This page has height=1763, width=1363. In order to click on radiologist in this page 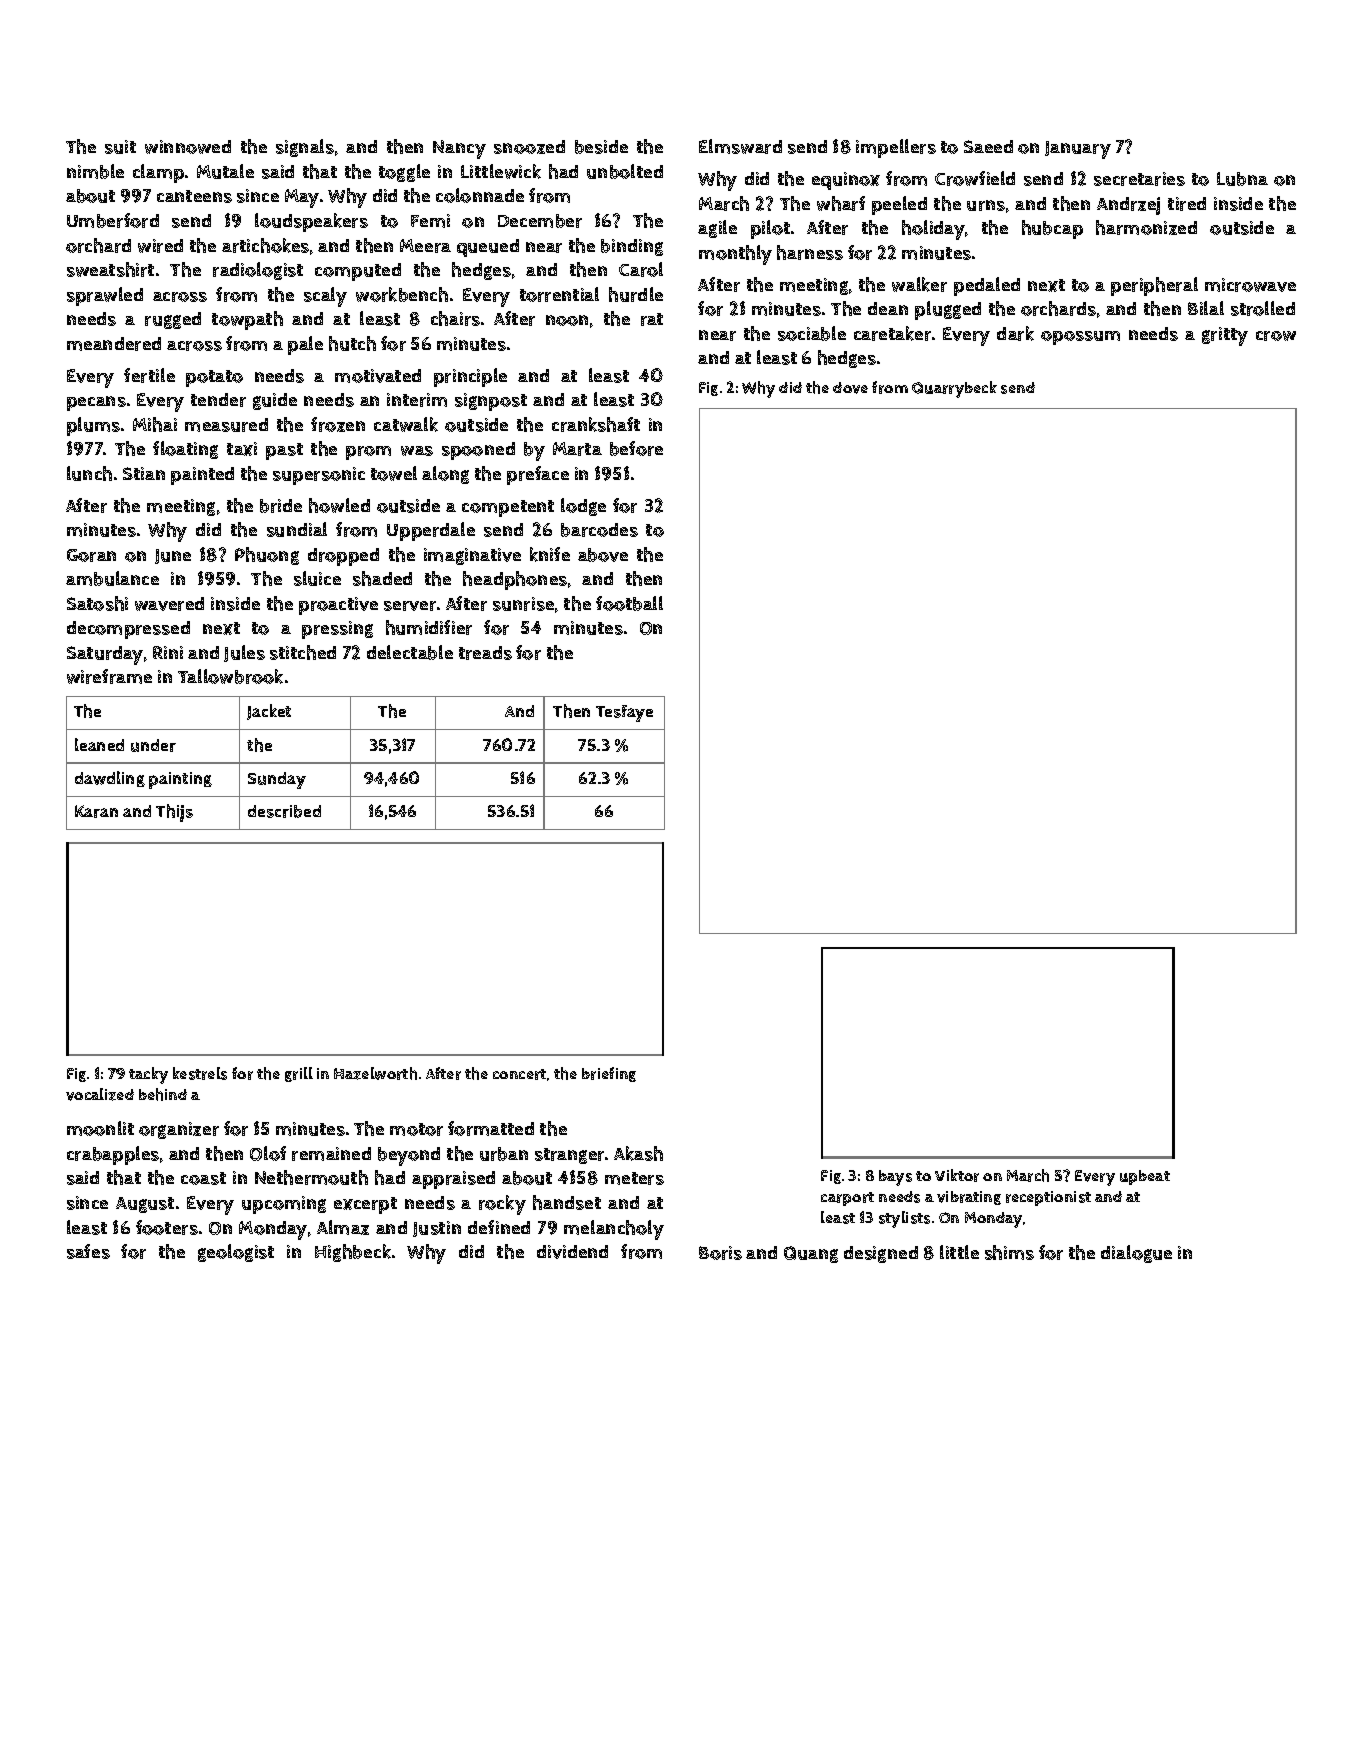, I will do `click(258, 271)`.
